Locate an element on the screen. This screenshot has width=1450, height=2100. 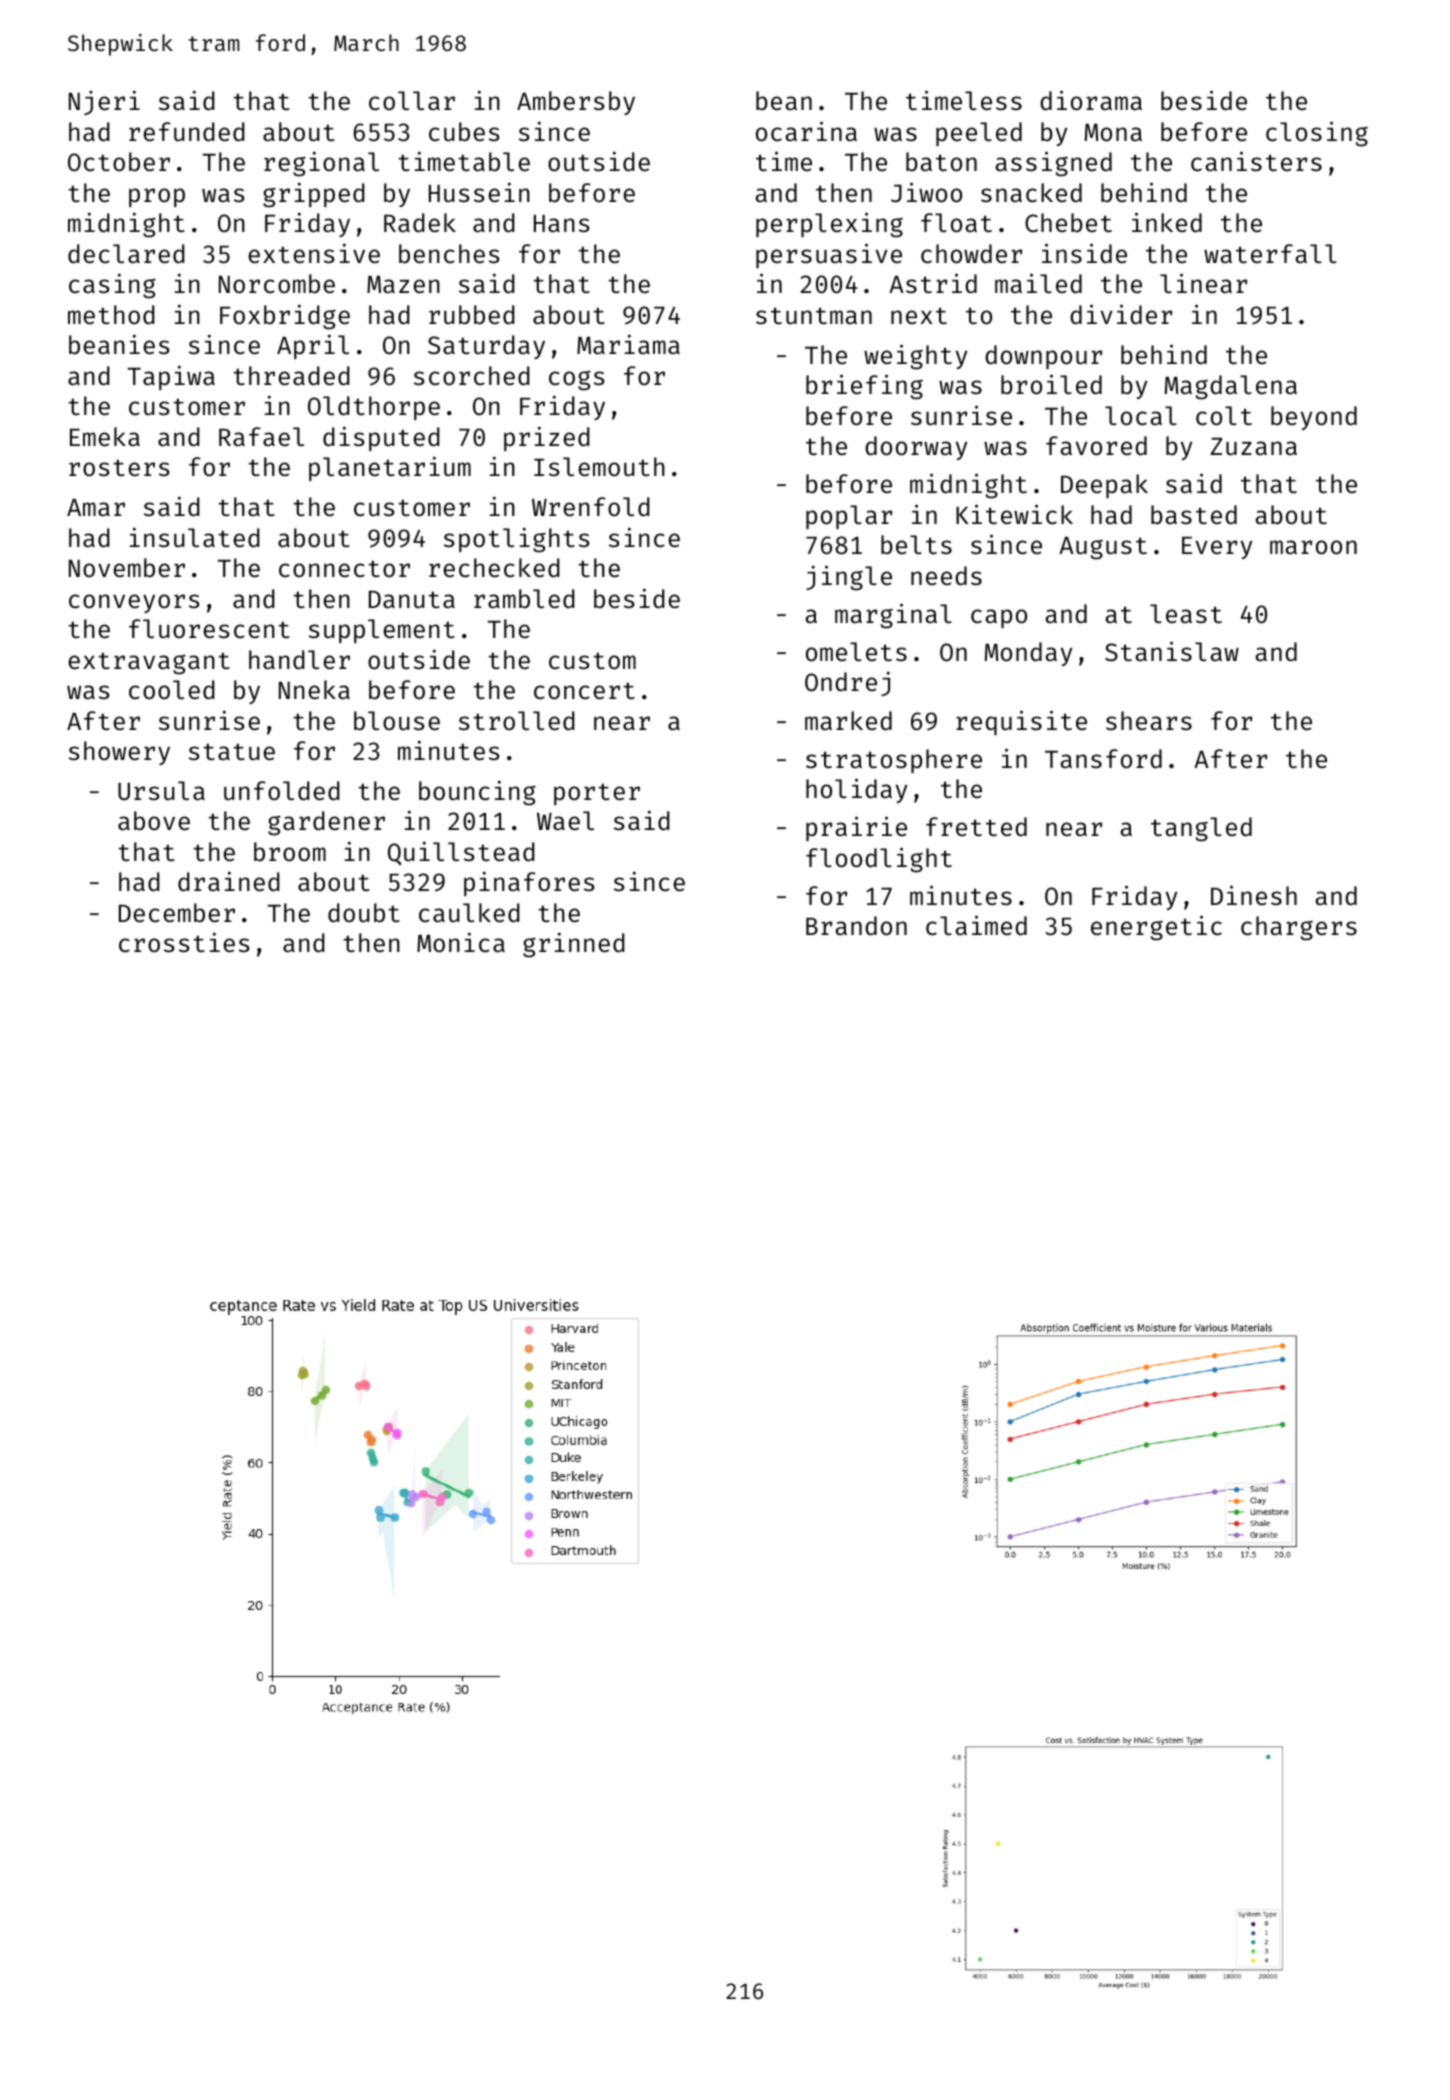
least is located at coordinates (1186, 614).
